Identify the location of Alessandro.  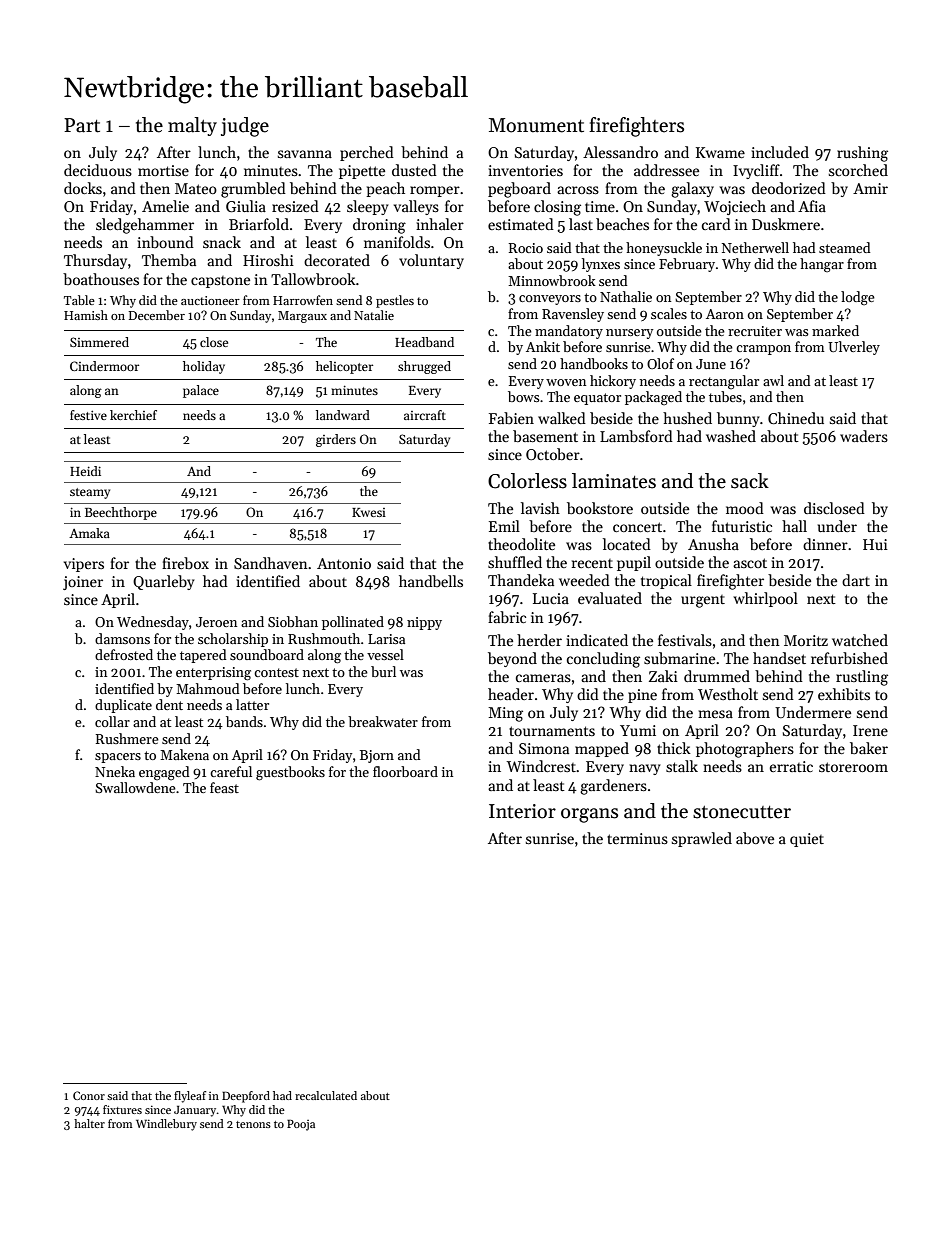
(620, 152).
